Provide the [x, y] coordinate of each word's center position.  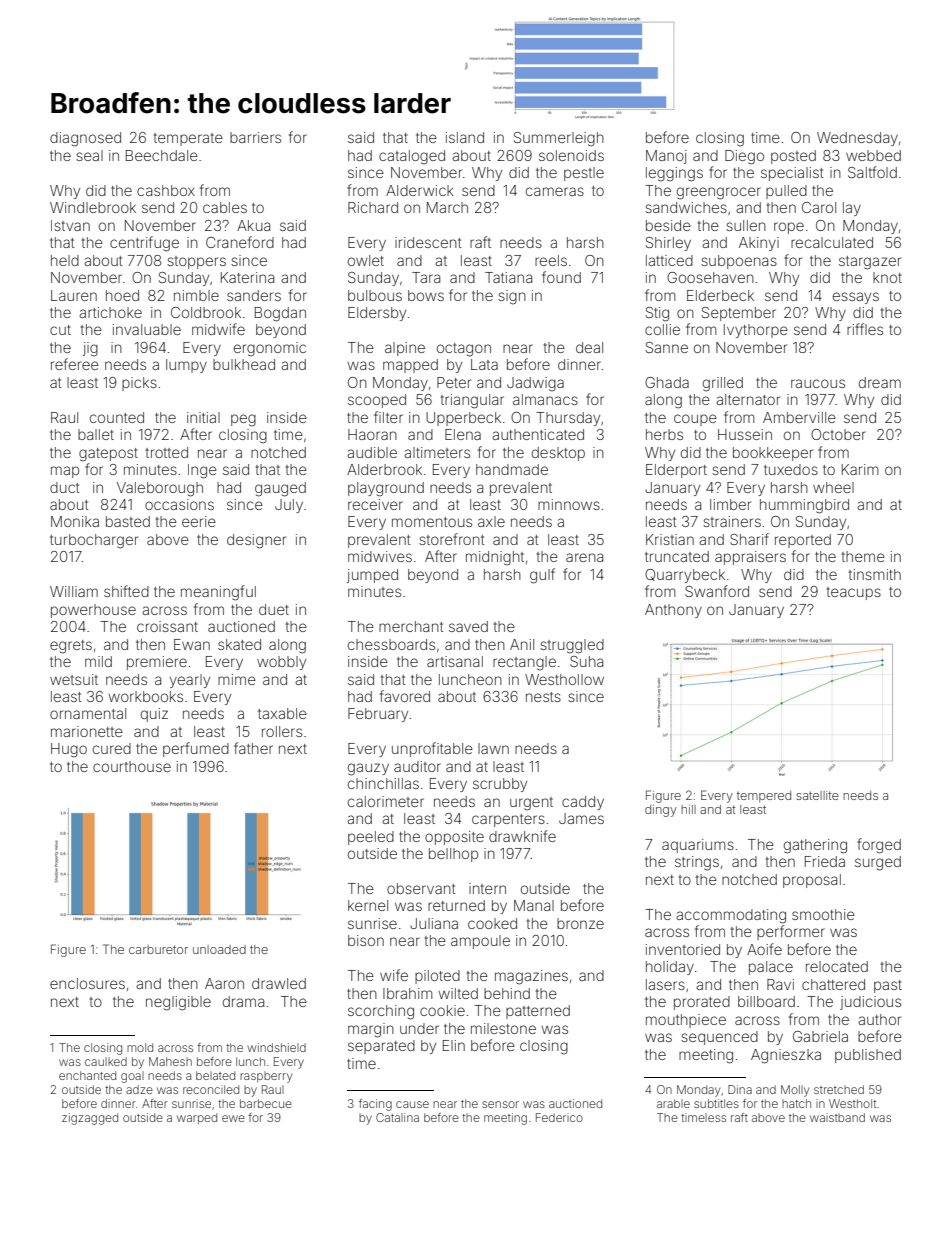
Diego [744, 157]
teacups [854, 593]
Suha [586, 661]
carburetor [158, 949]
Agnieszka [786, 1056]
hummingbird [804, 506]
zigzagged [90, 1119]
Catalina [397, 1117]
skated [239, 644]
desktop [558, 454]
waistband [837, 1117]
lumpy [186, 366]
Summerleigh [559, 139]
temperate [188, 139]
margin [371, 1030]
